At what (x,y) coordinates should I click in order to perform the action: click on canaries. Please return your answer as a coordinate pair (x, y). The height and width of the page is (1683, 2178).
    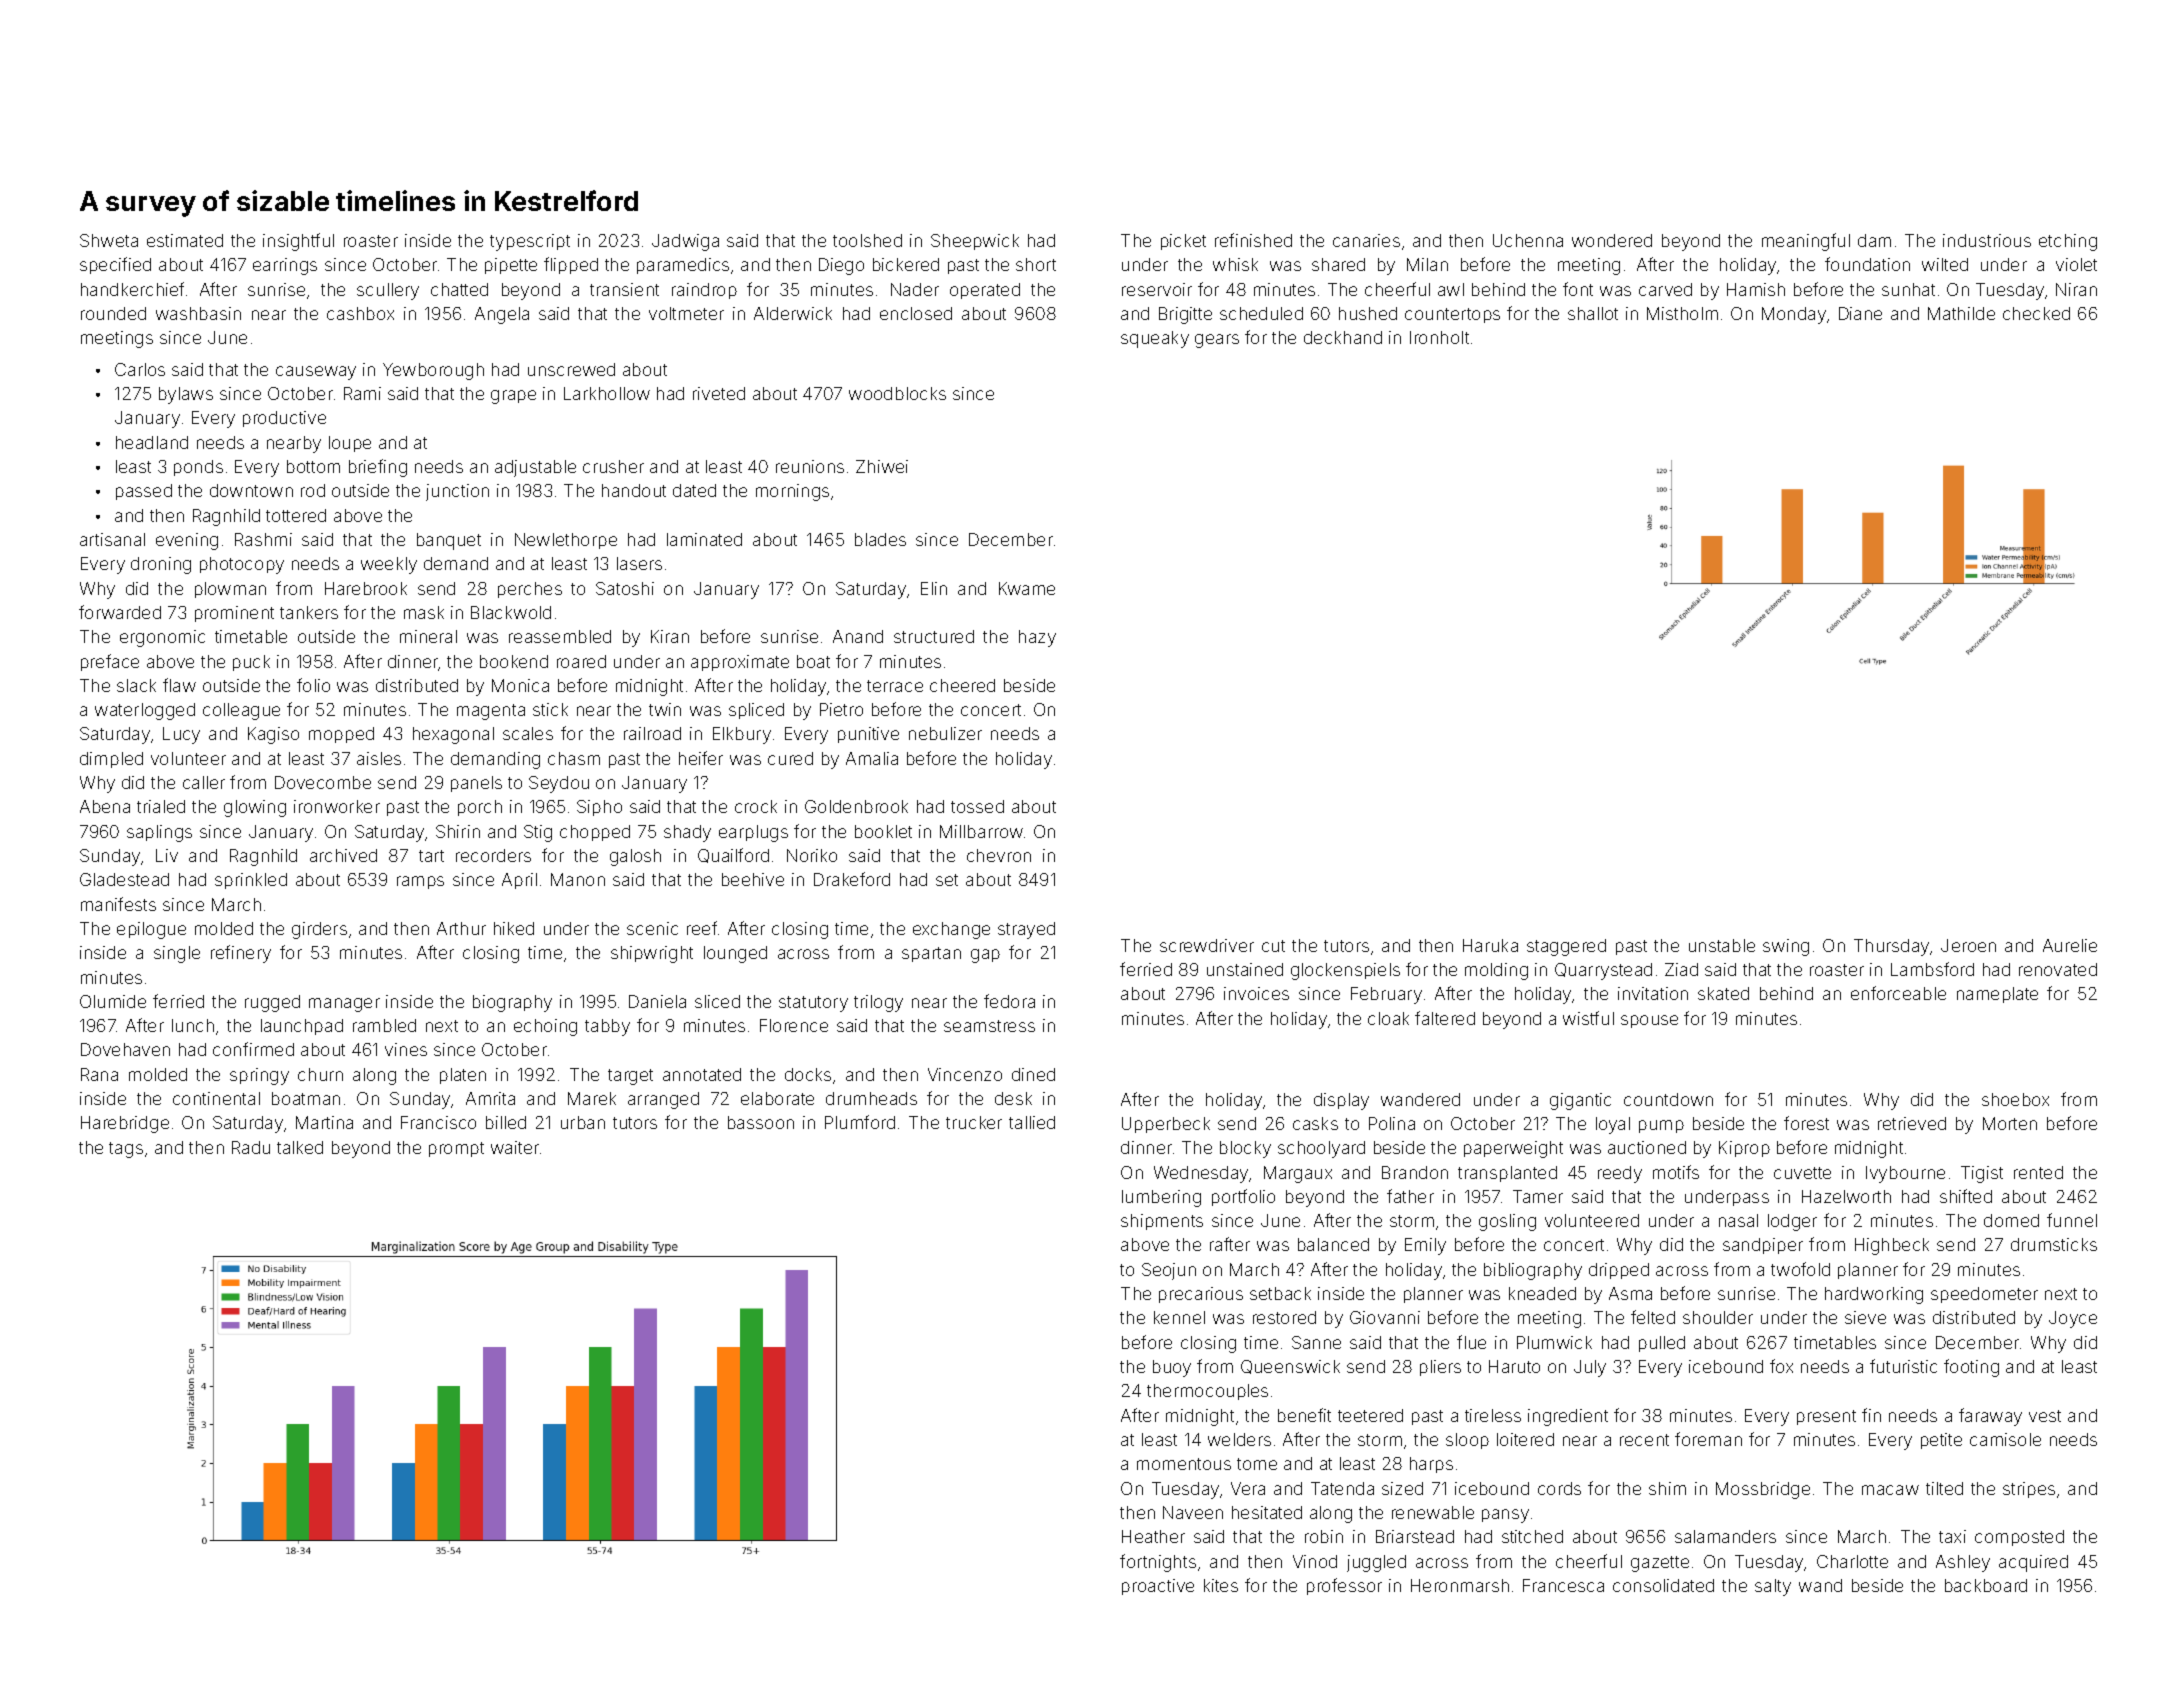
    Looking at the image, I should click on (1366, 240).
